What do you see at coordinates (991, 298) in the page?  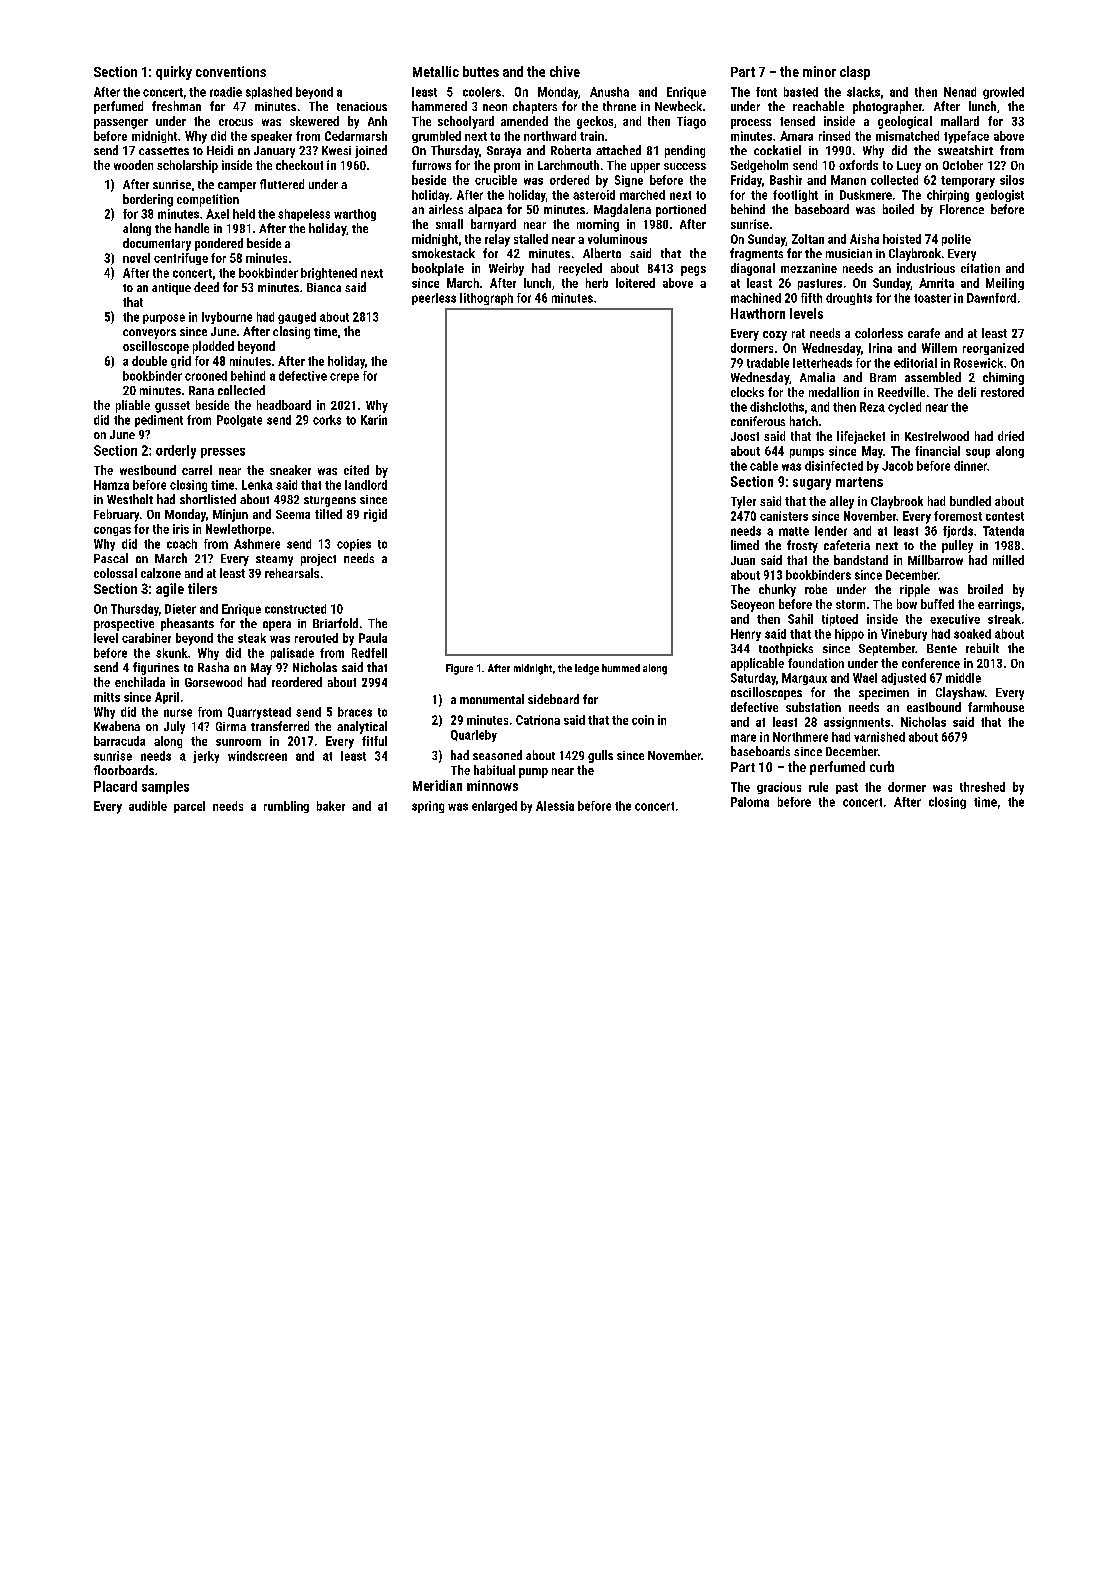 I see `Dawnford` at bounding box center [991, 298].
